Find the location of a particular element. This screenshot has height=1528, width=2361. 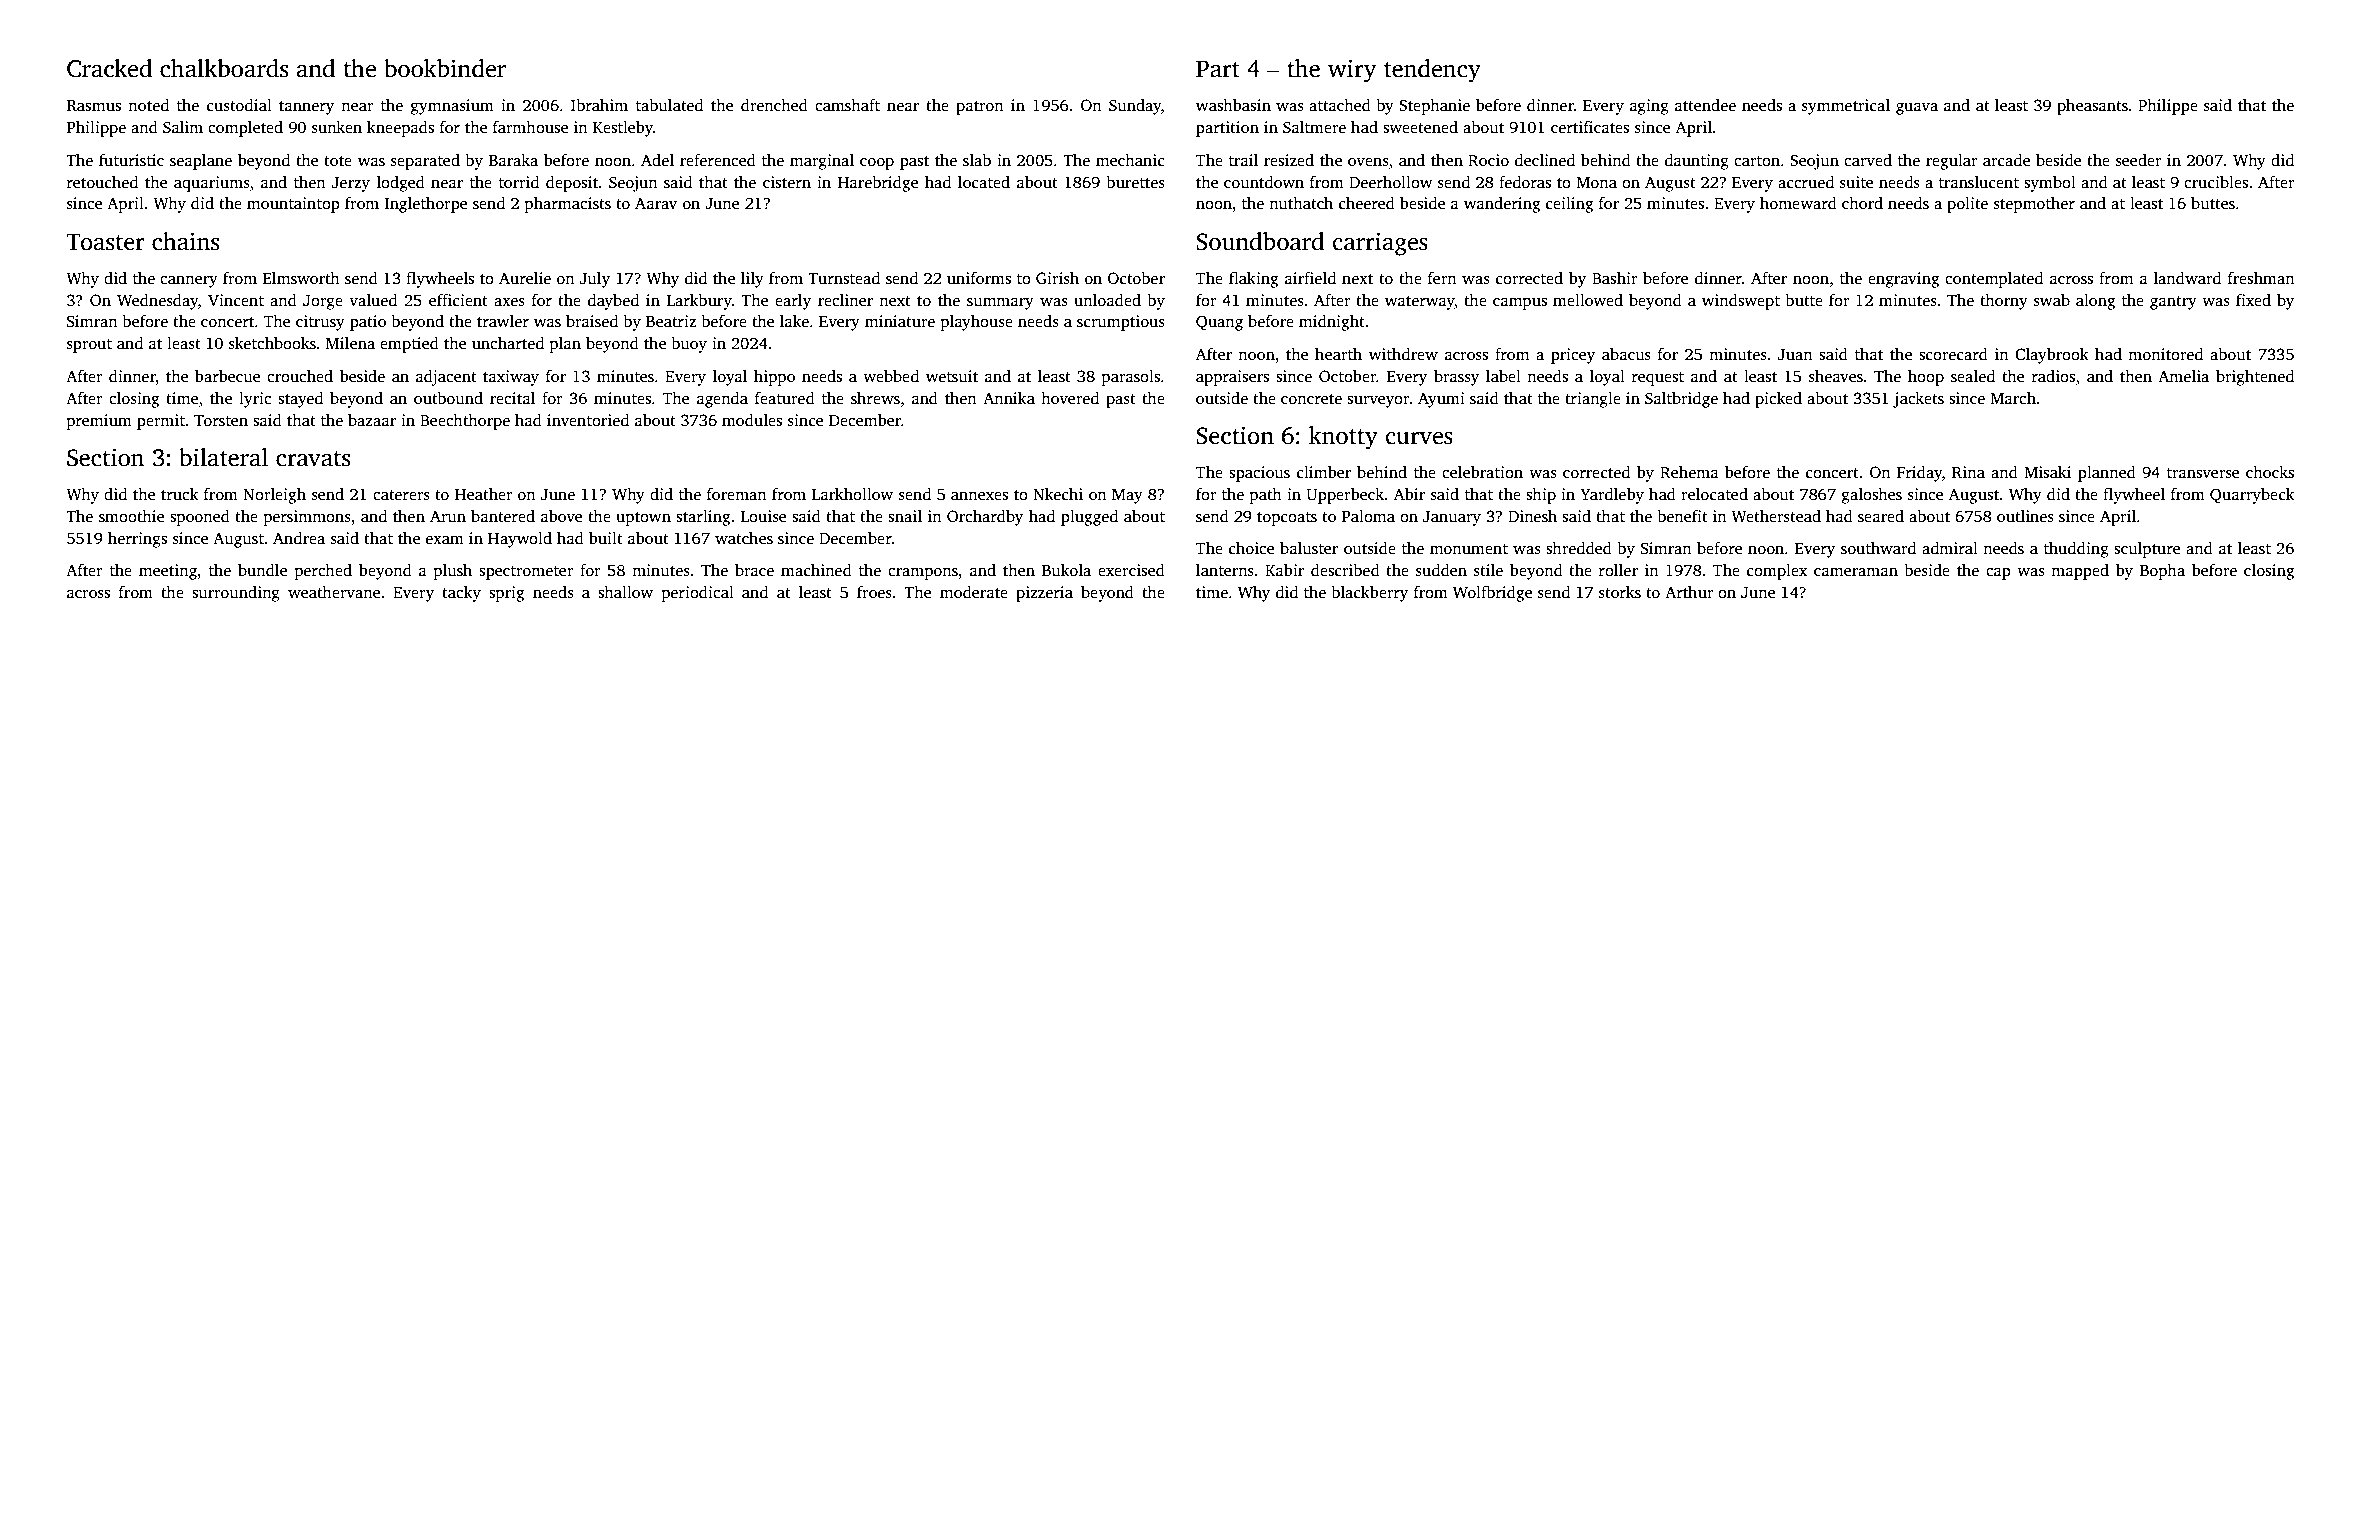

Beechthorpe is located at coordinates (465, 422).
